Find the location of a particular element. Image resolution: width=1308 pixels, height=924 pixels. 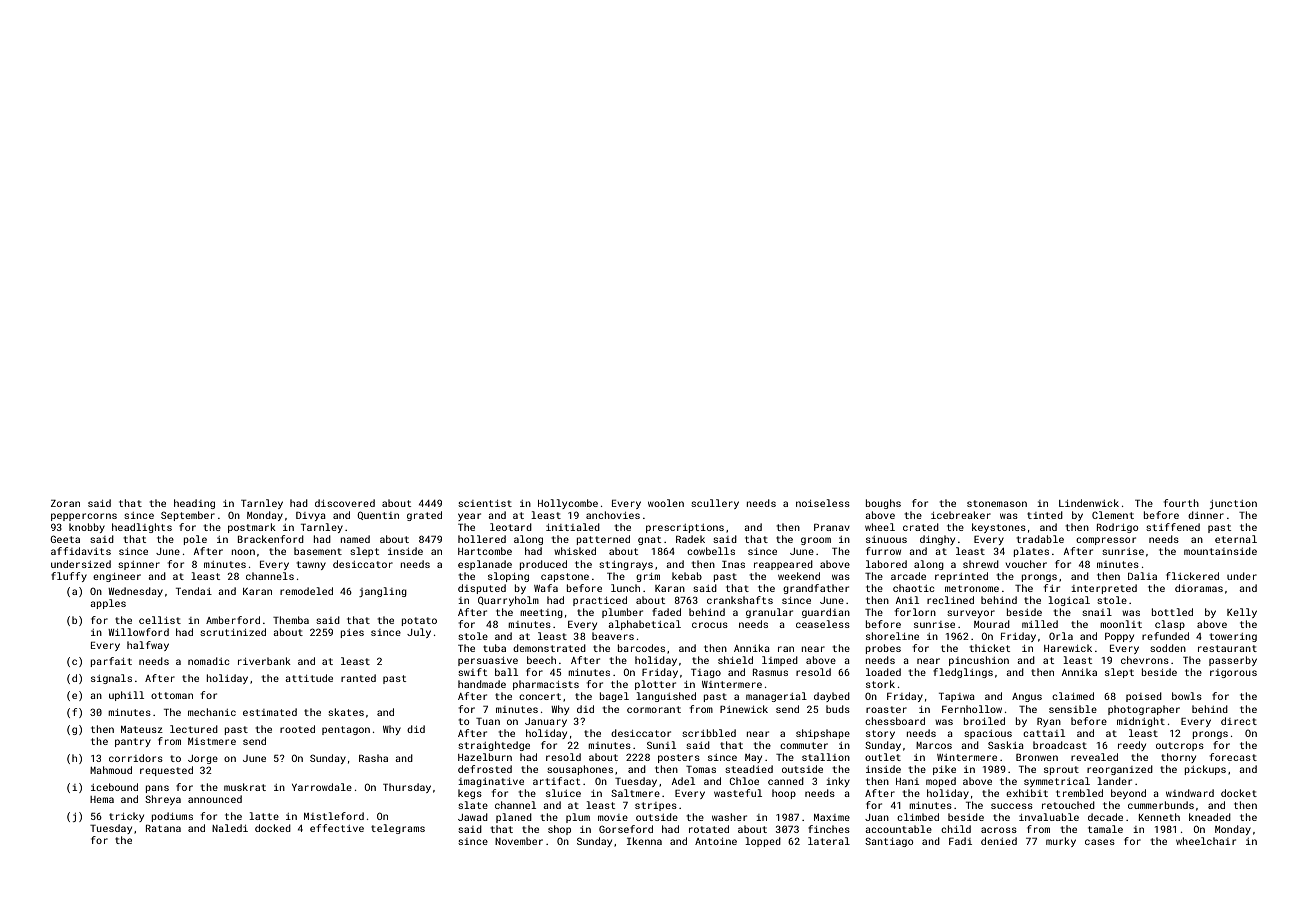

stork is located at coordinates (880, 684).
